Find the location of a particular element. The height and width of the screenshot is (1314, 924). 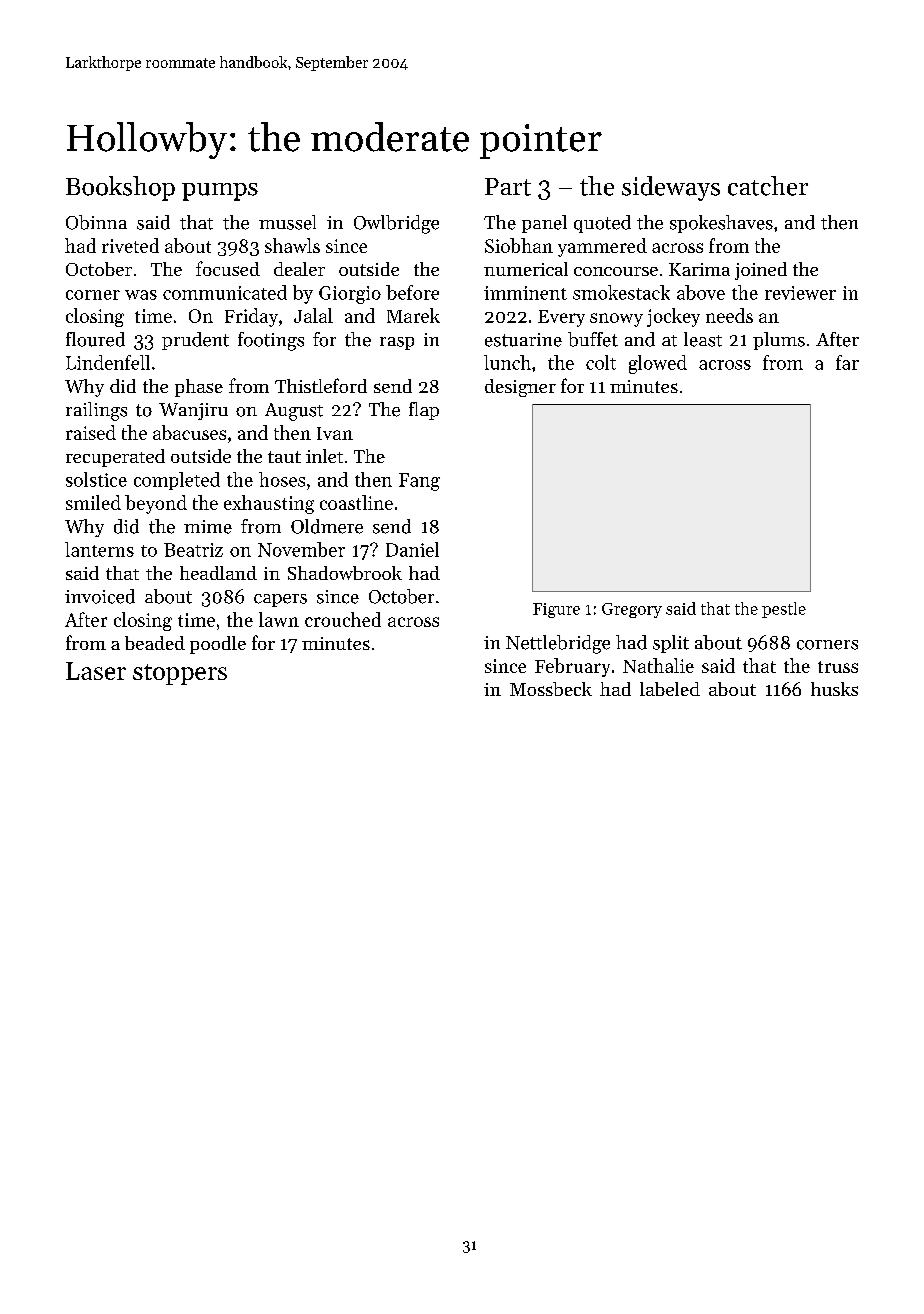

Jalal is located at coordinates (313, 315).
